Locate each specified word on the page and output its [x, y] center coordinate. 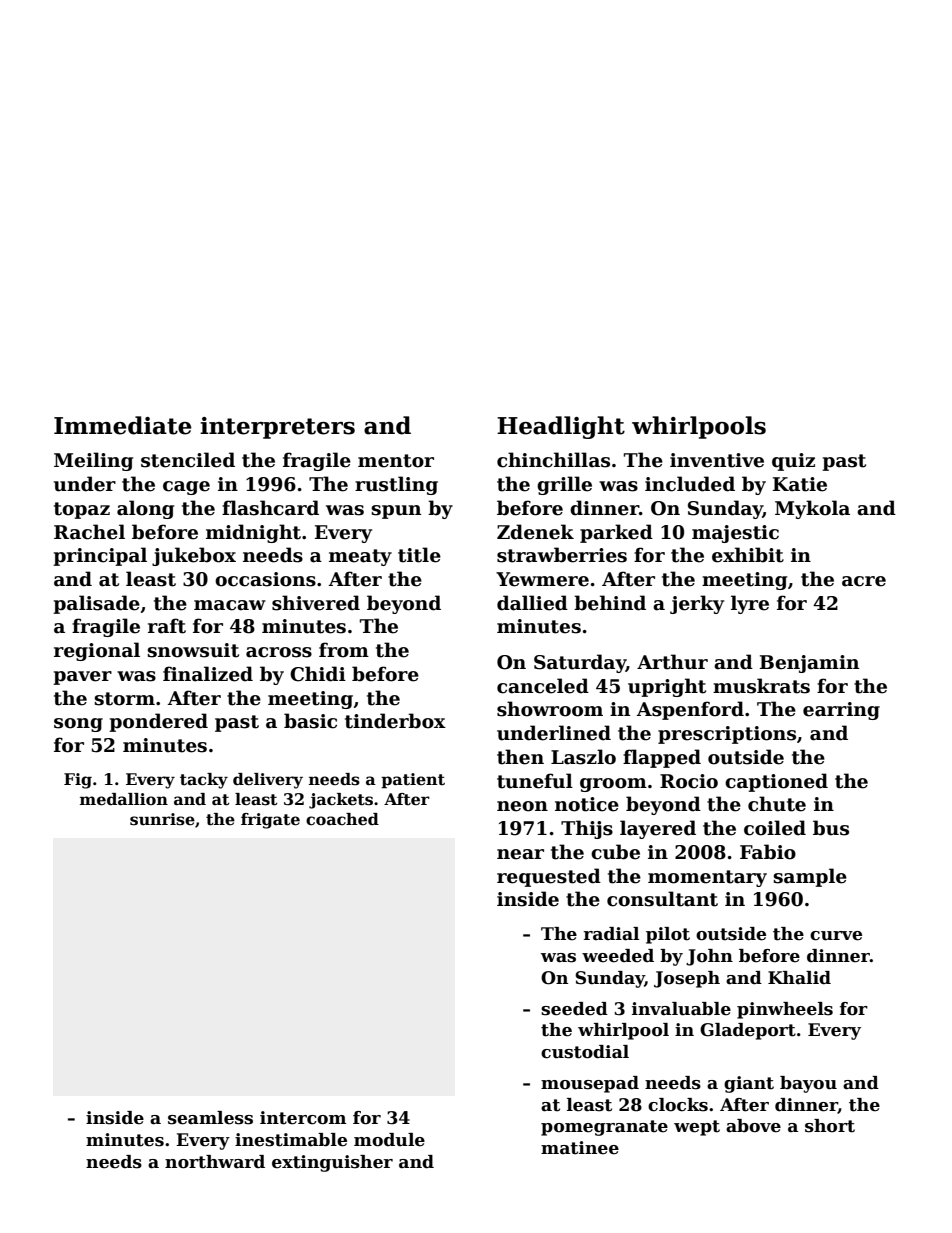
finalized [208, 674]
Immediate [122, 425]
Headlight [561, 427]
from [344, 650]
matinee [580, 1148]
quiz [793, 462]
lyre [750, 604]
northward [215, 1162]
